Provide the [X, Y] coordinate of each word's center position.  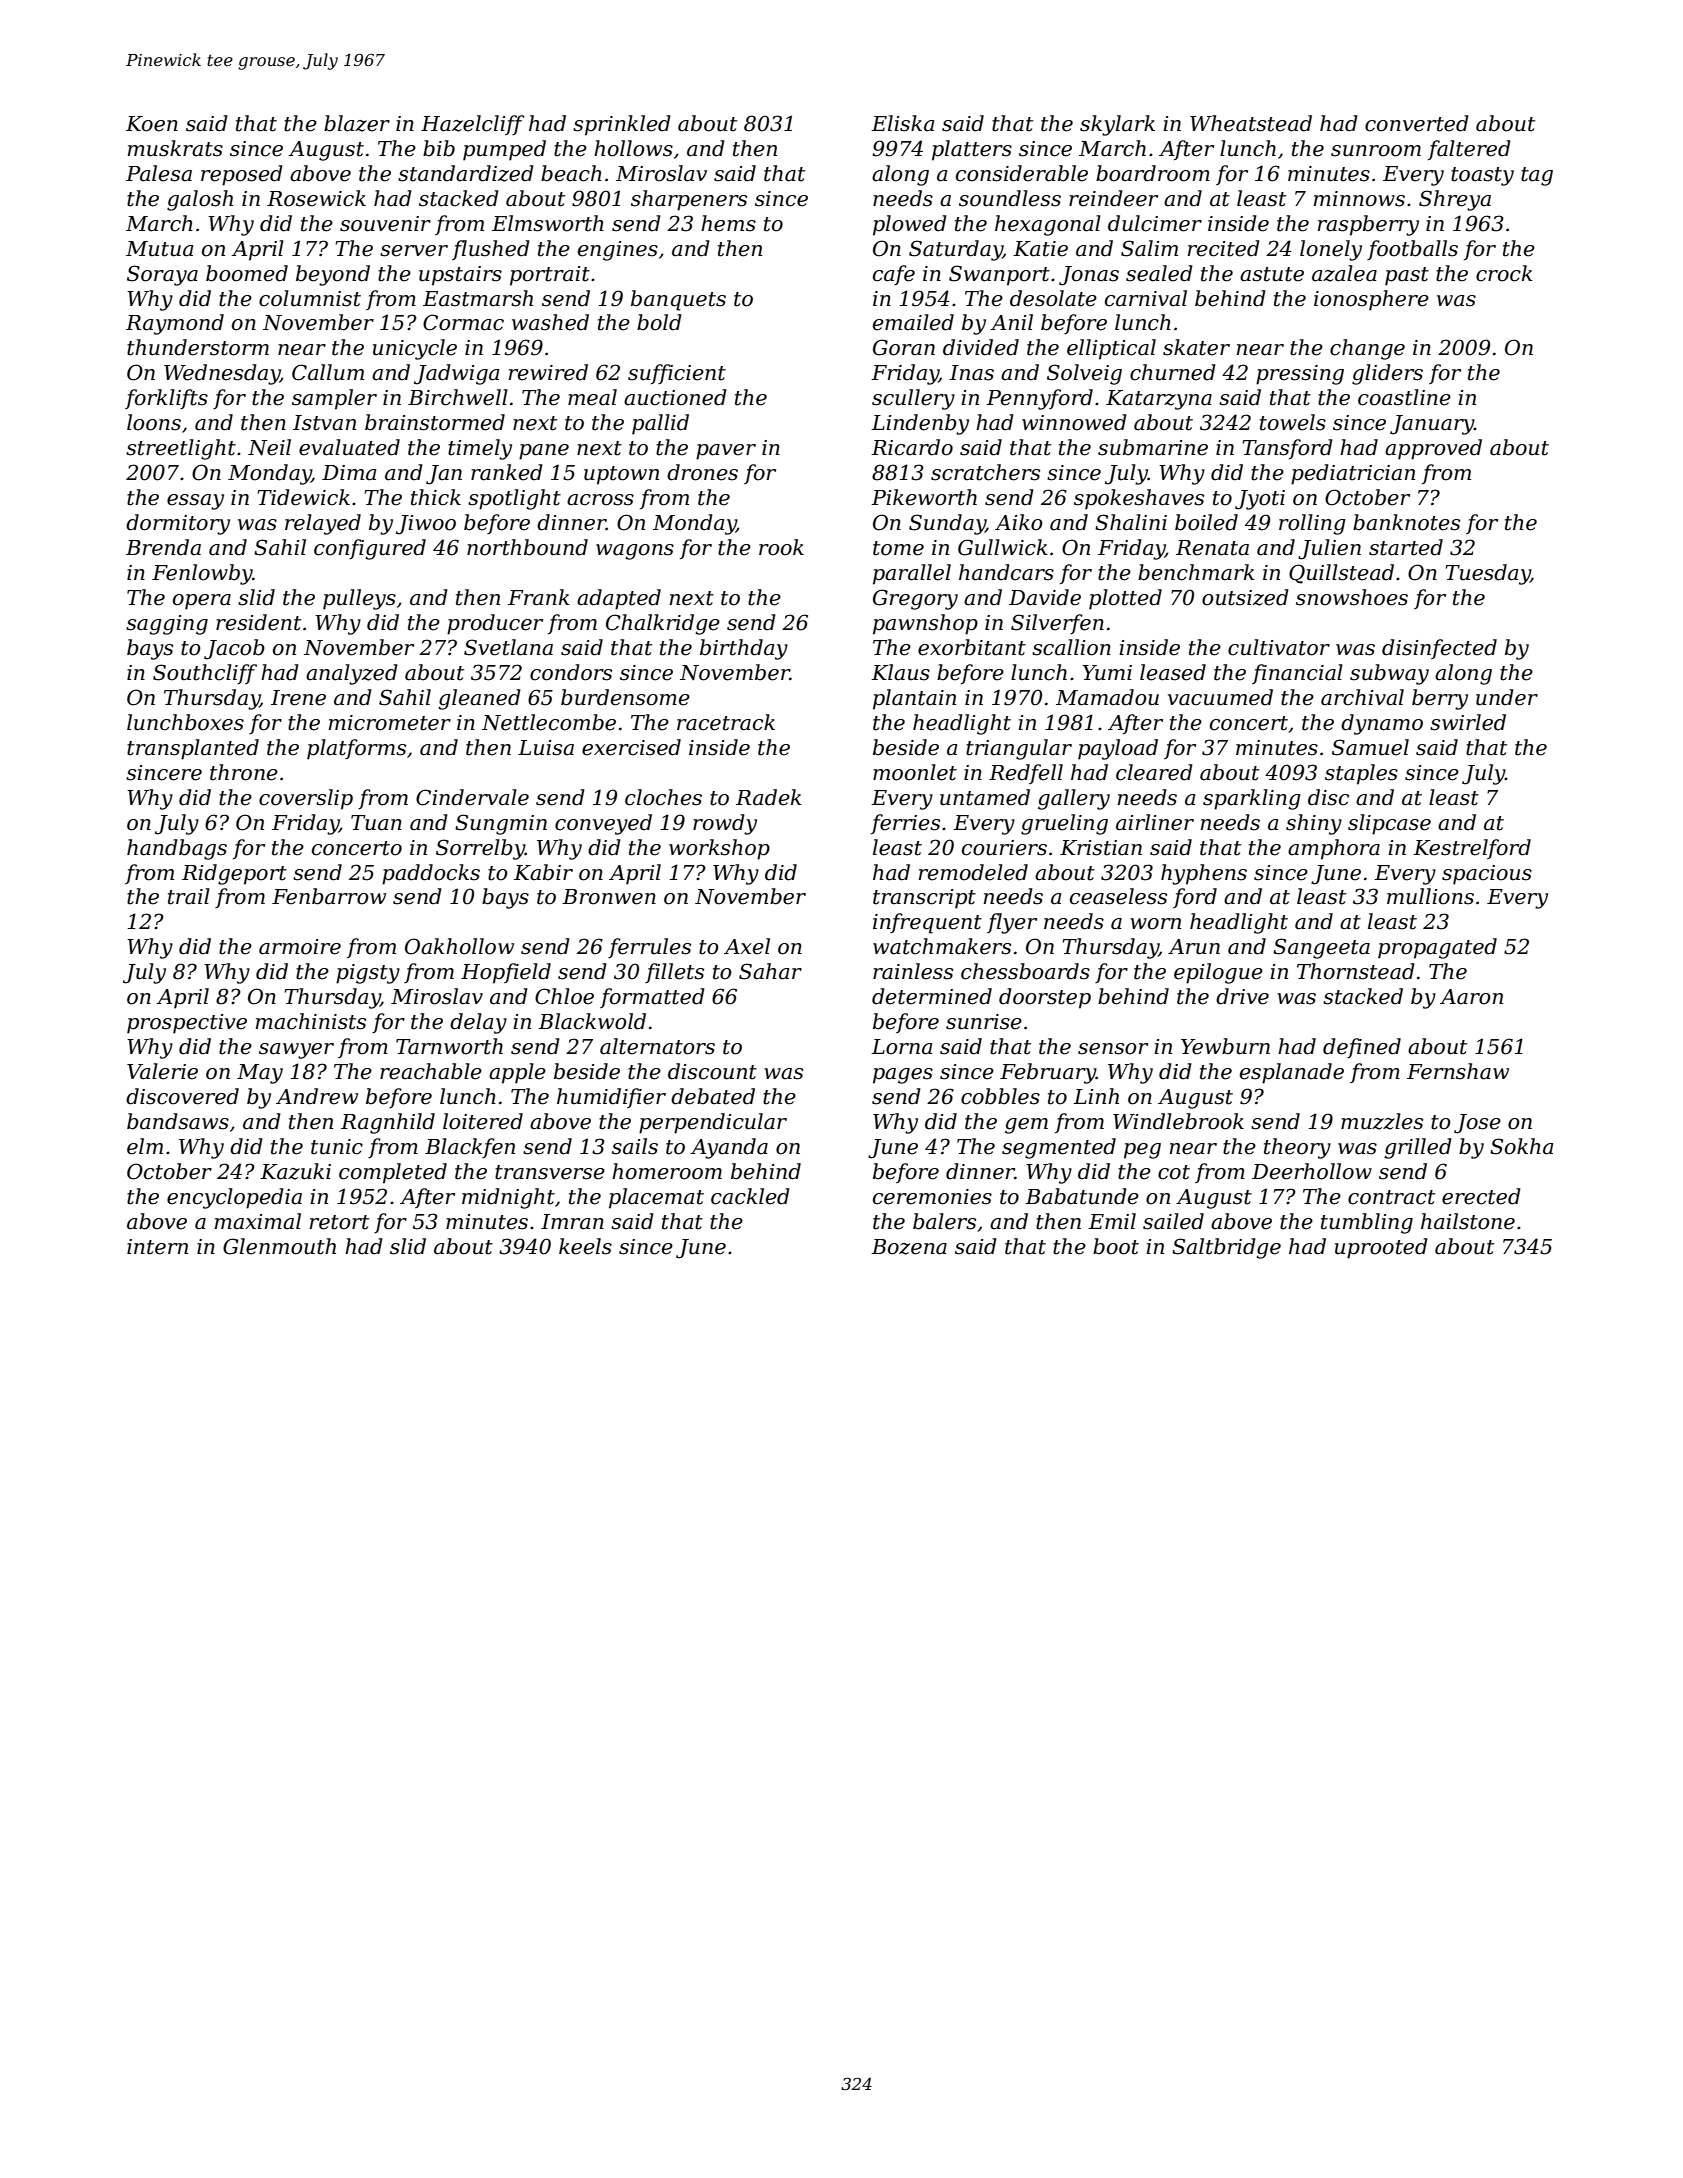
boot [1116, 1246]
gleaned [479, 699]
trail [189, 896]
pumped [504, 150]
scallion [1071, 647]
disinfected [1439, 649]
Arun [1194, 947]
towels [1293, 422]
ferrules [649, 948]
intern [157, 1247]
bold [659, 322]
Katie [1040, 249]
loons [154, 422]
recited [1224, 248]
